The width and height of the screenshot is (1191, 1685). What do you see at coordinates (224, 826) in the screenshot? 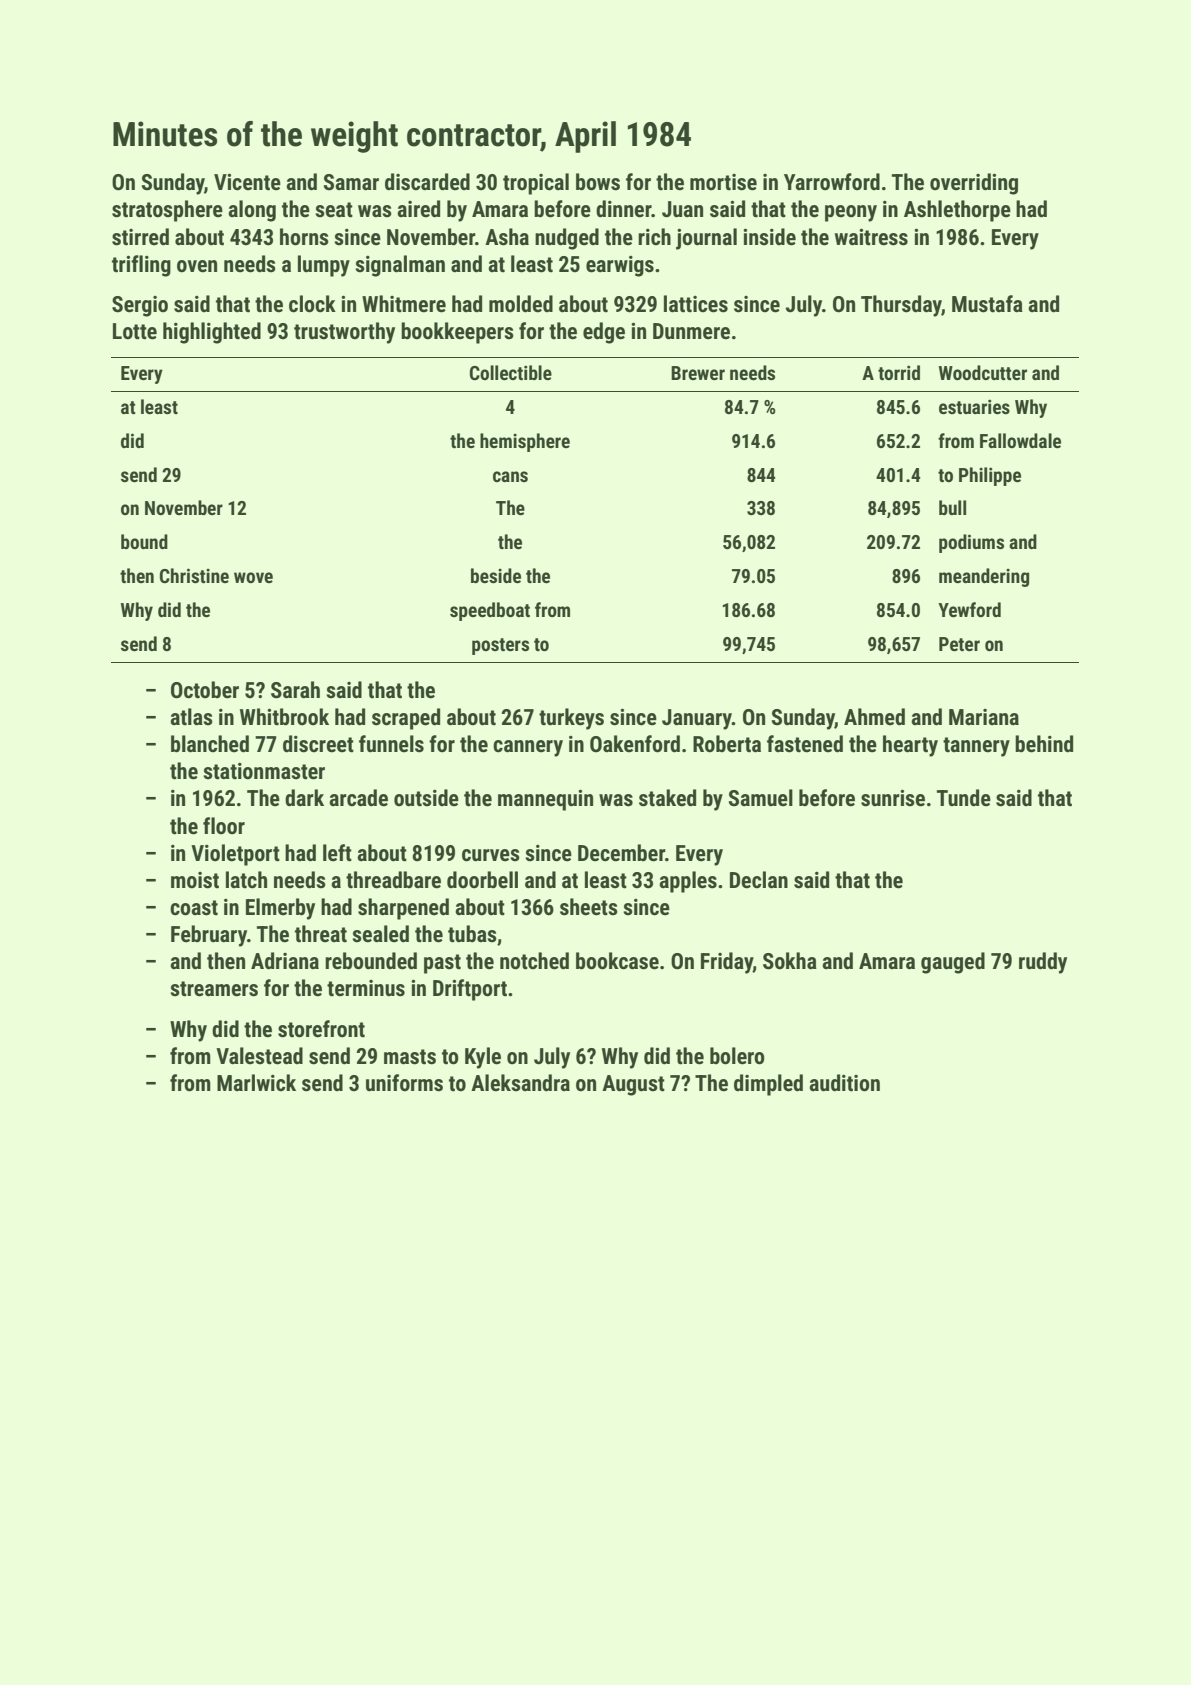
I see `floor` at bounding box center [224, 826].
